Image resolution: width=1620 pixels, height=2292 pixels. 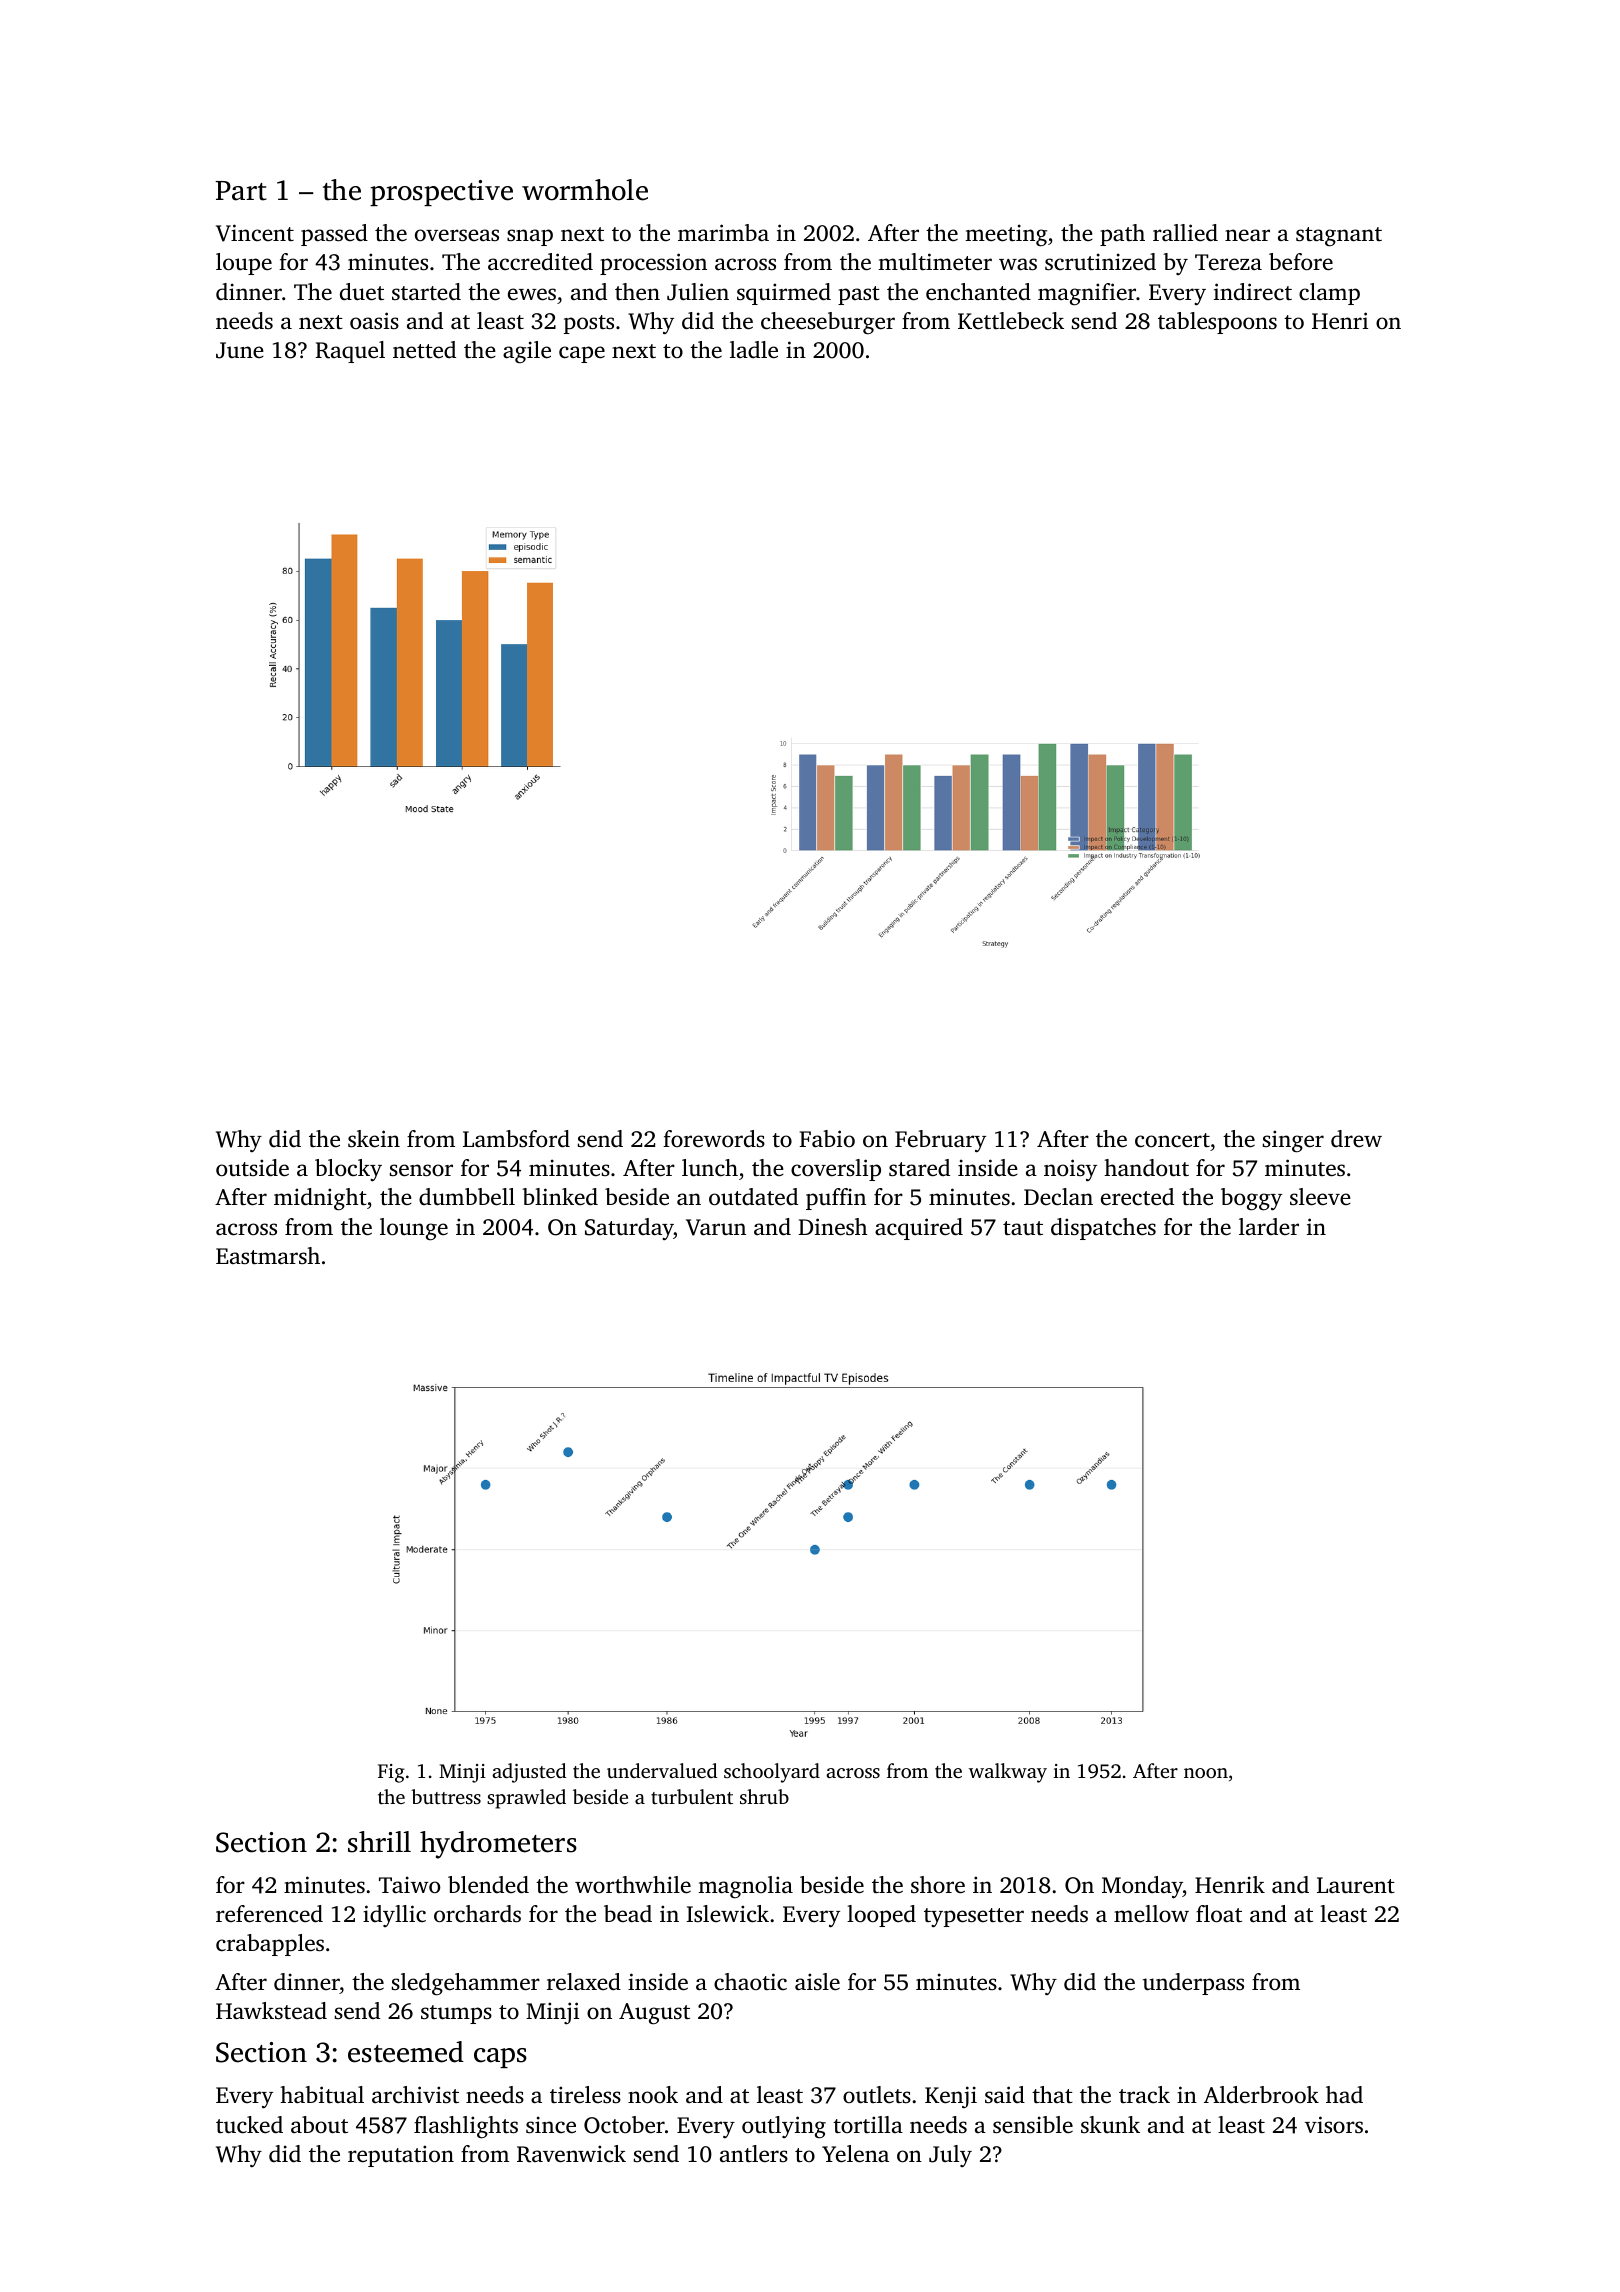 I want to click on agile, so click(x=527, y=352).
